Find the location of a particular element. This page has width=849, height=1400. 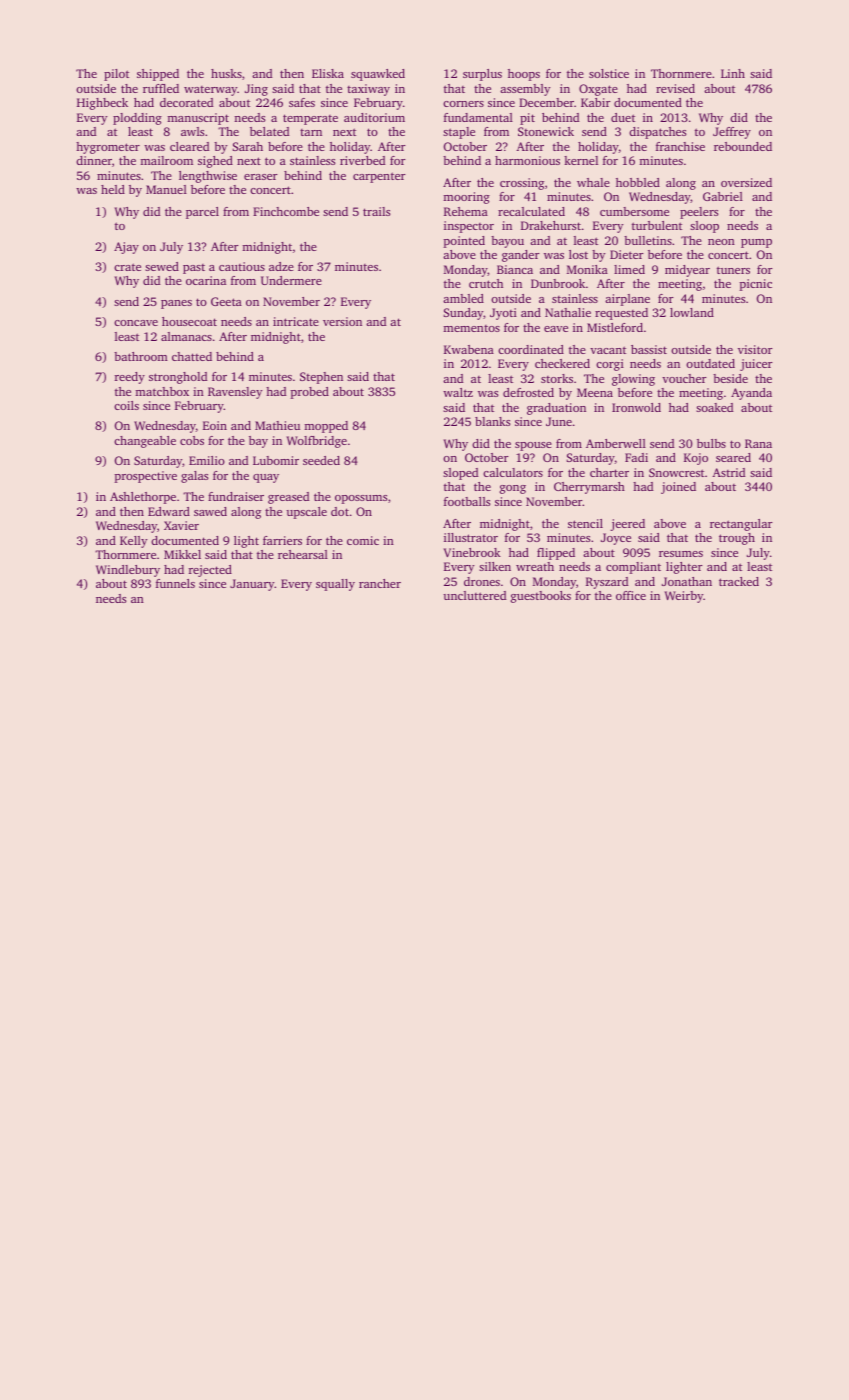

plodding is located at coordinates (137, 119).
